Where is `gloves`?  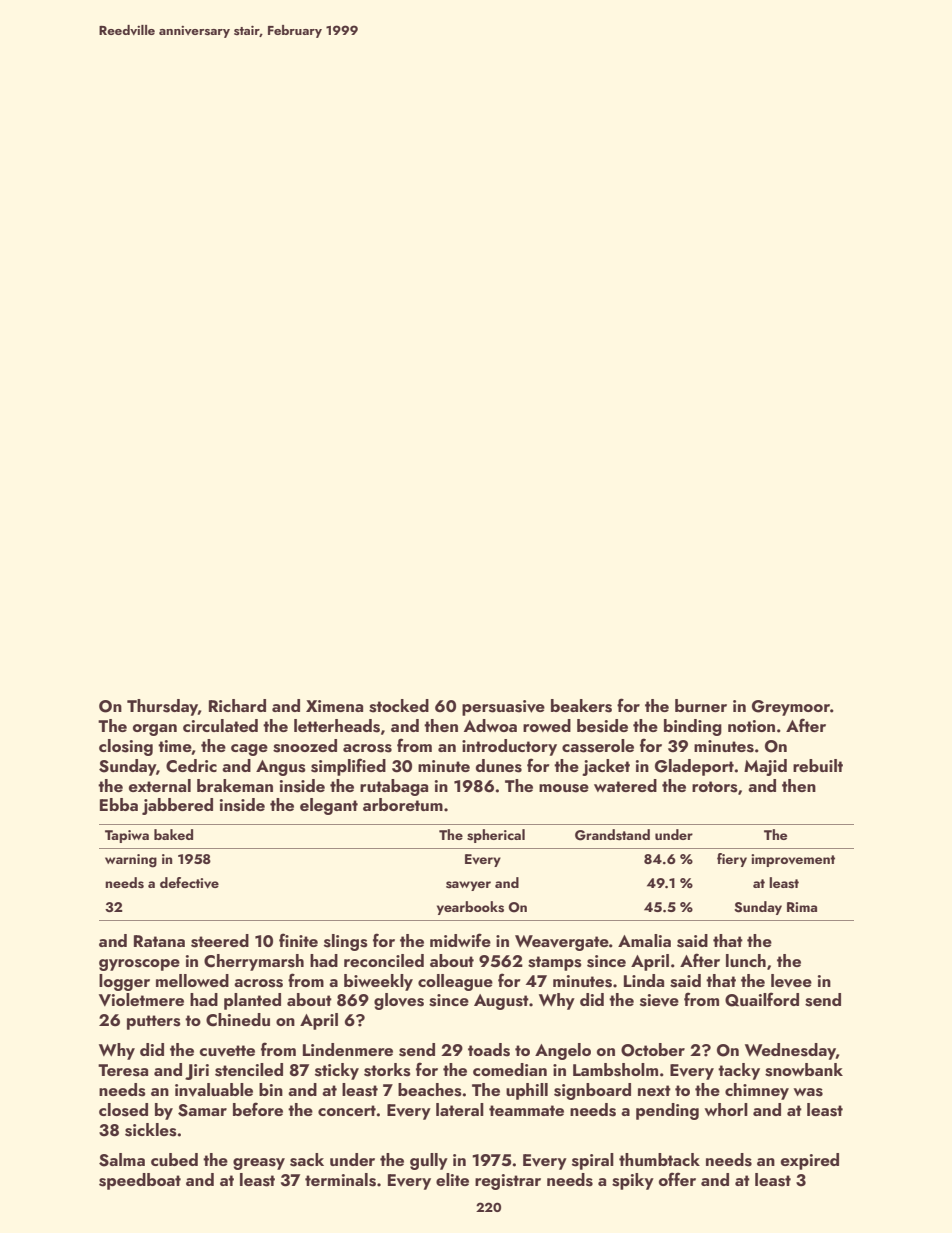 gloves is located at coordinates (399, 1001).
